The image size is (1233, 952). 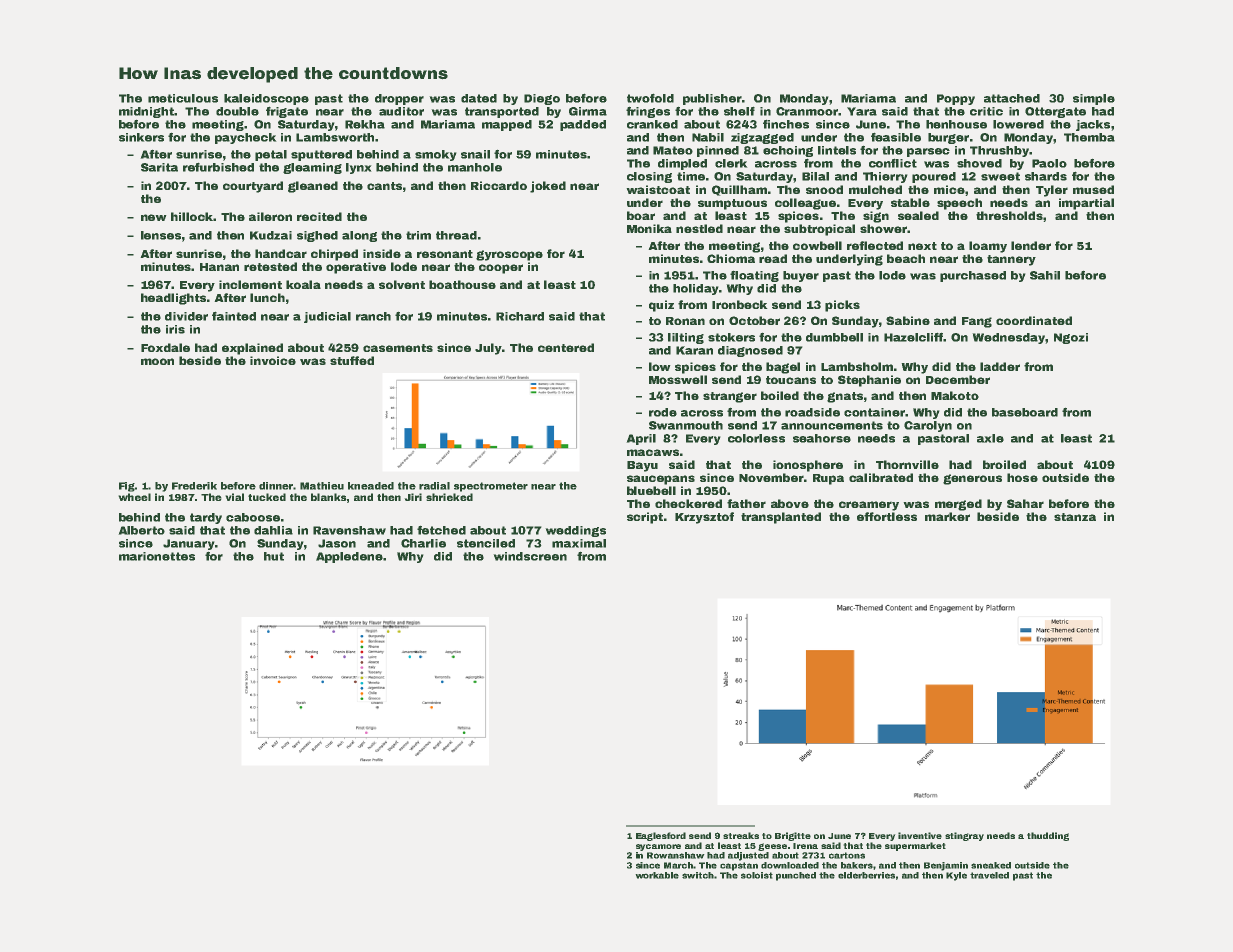 I want to click on time, so click(x=691, y=176).
